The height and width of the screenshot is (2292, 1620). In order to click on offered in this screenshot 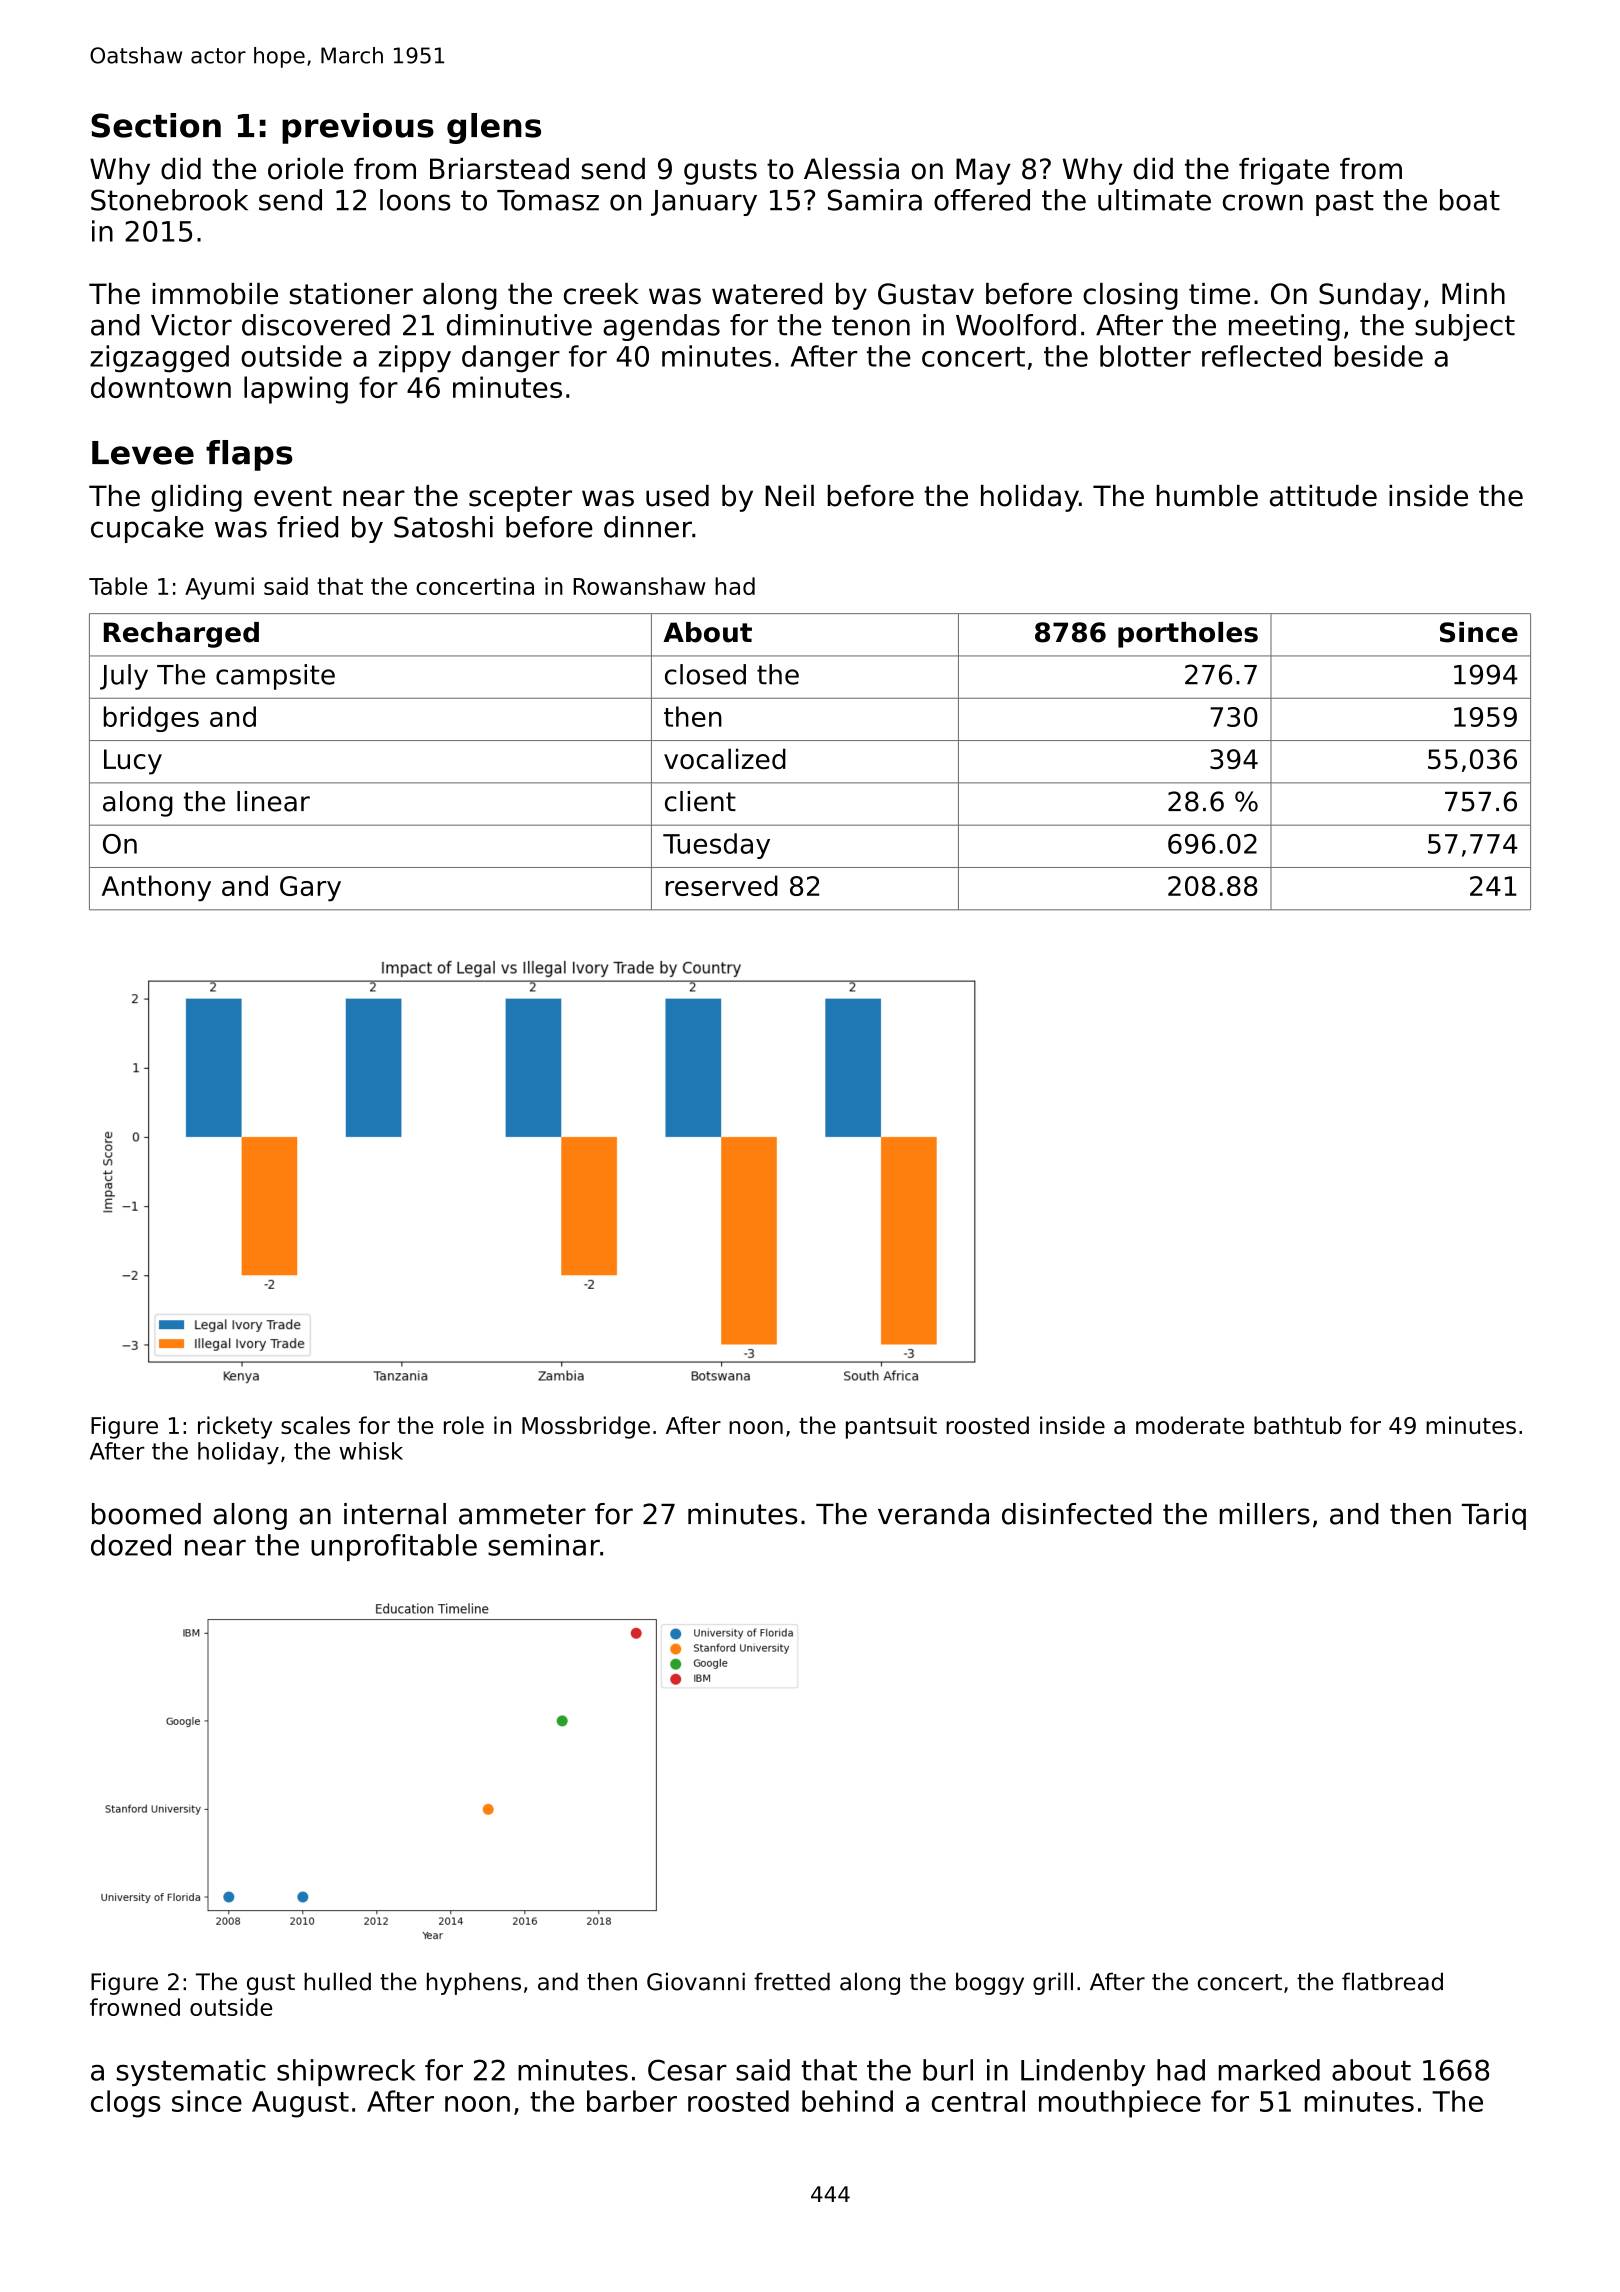, I will do `click(982, 200)`.
